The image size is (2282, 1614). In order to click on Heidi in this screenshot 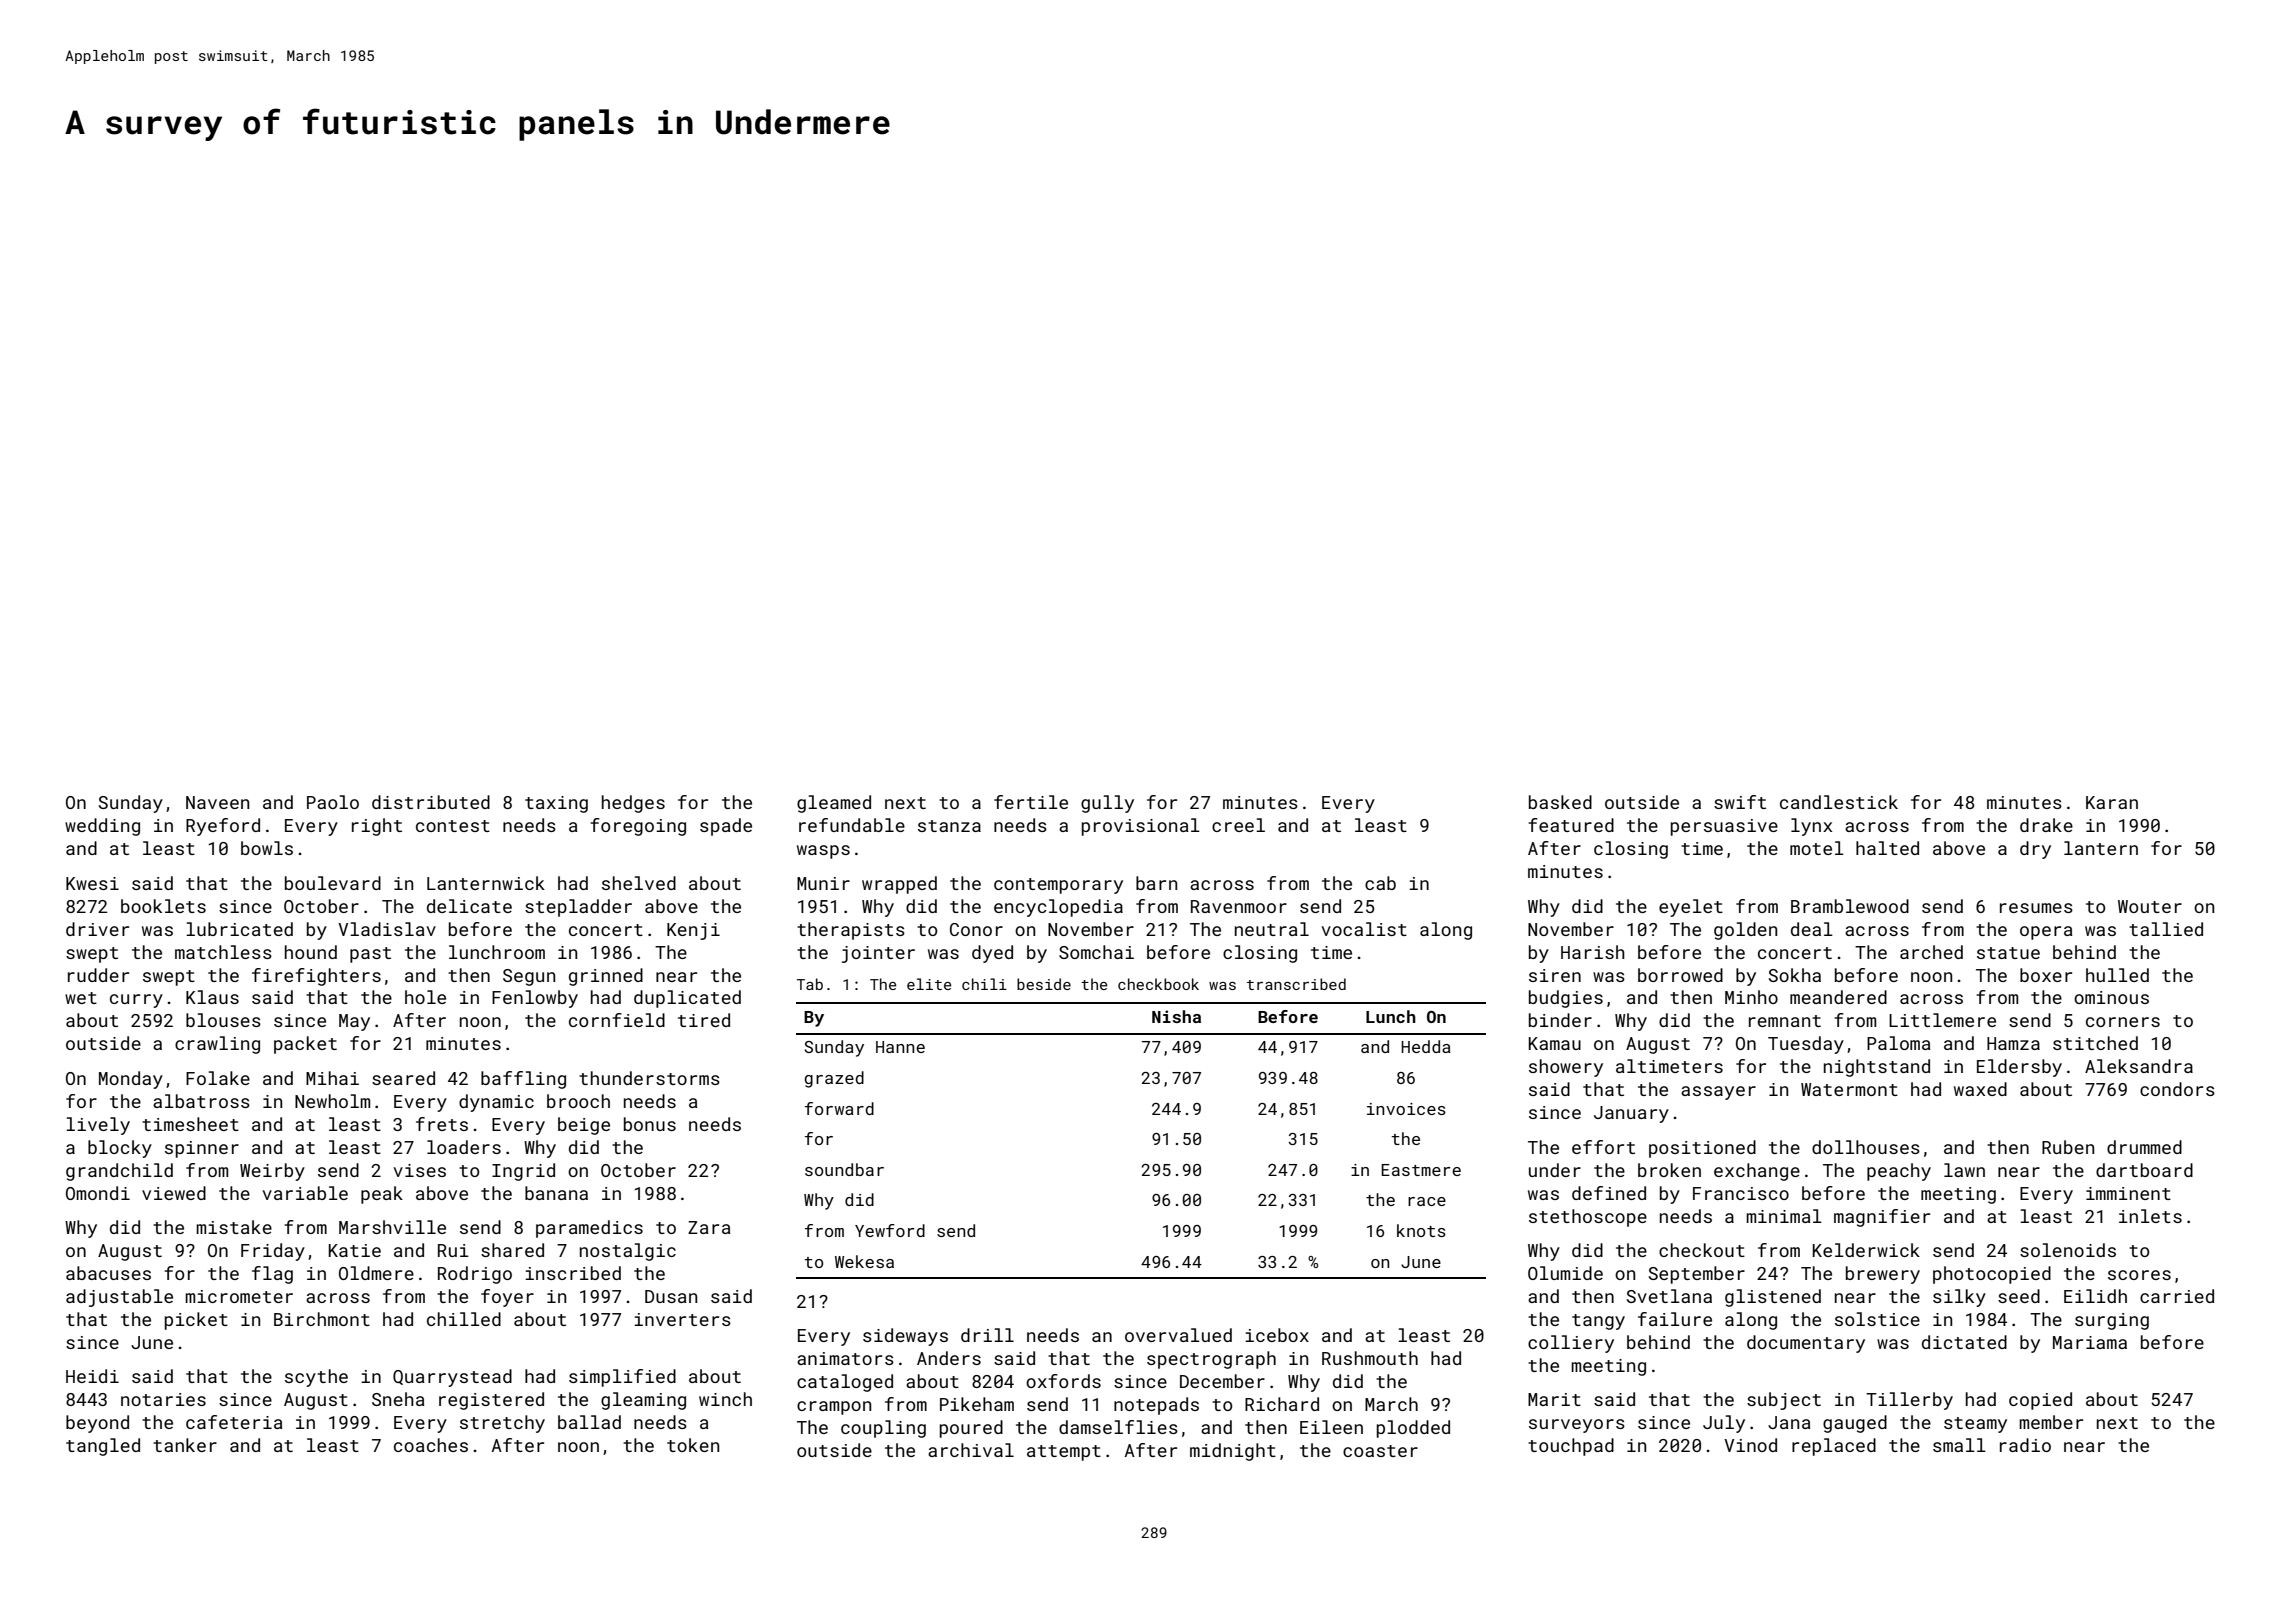, I will do `click(92, 1376)`.
